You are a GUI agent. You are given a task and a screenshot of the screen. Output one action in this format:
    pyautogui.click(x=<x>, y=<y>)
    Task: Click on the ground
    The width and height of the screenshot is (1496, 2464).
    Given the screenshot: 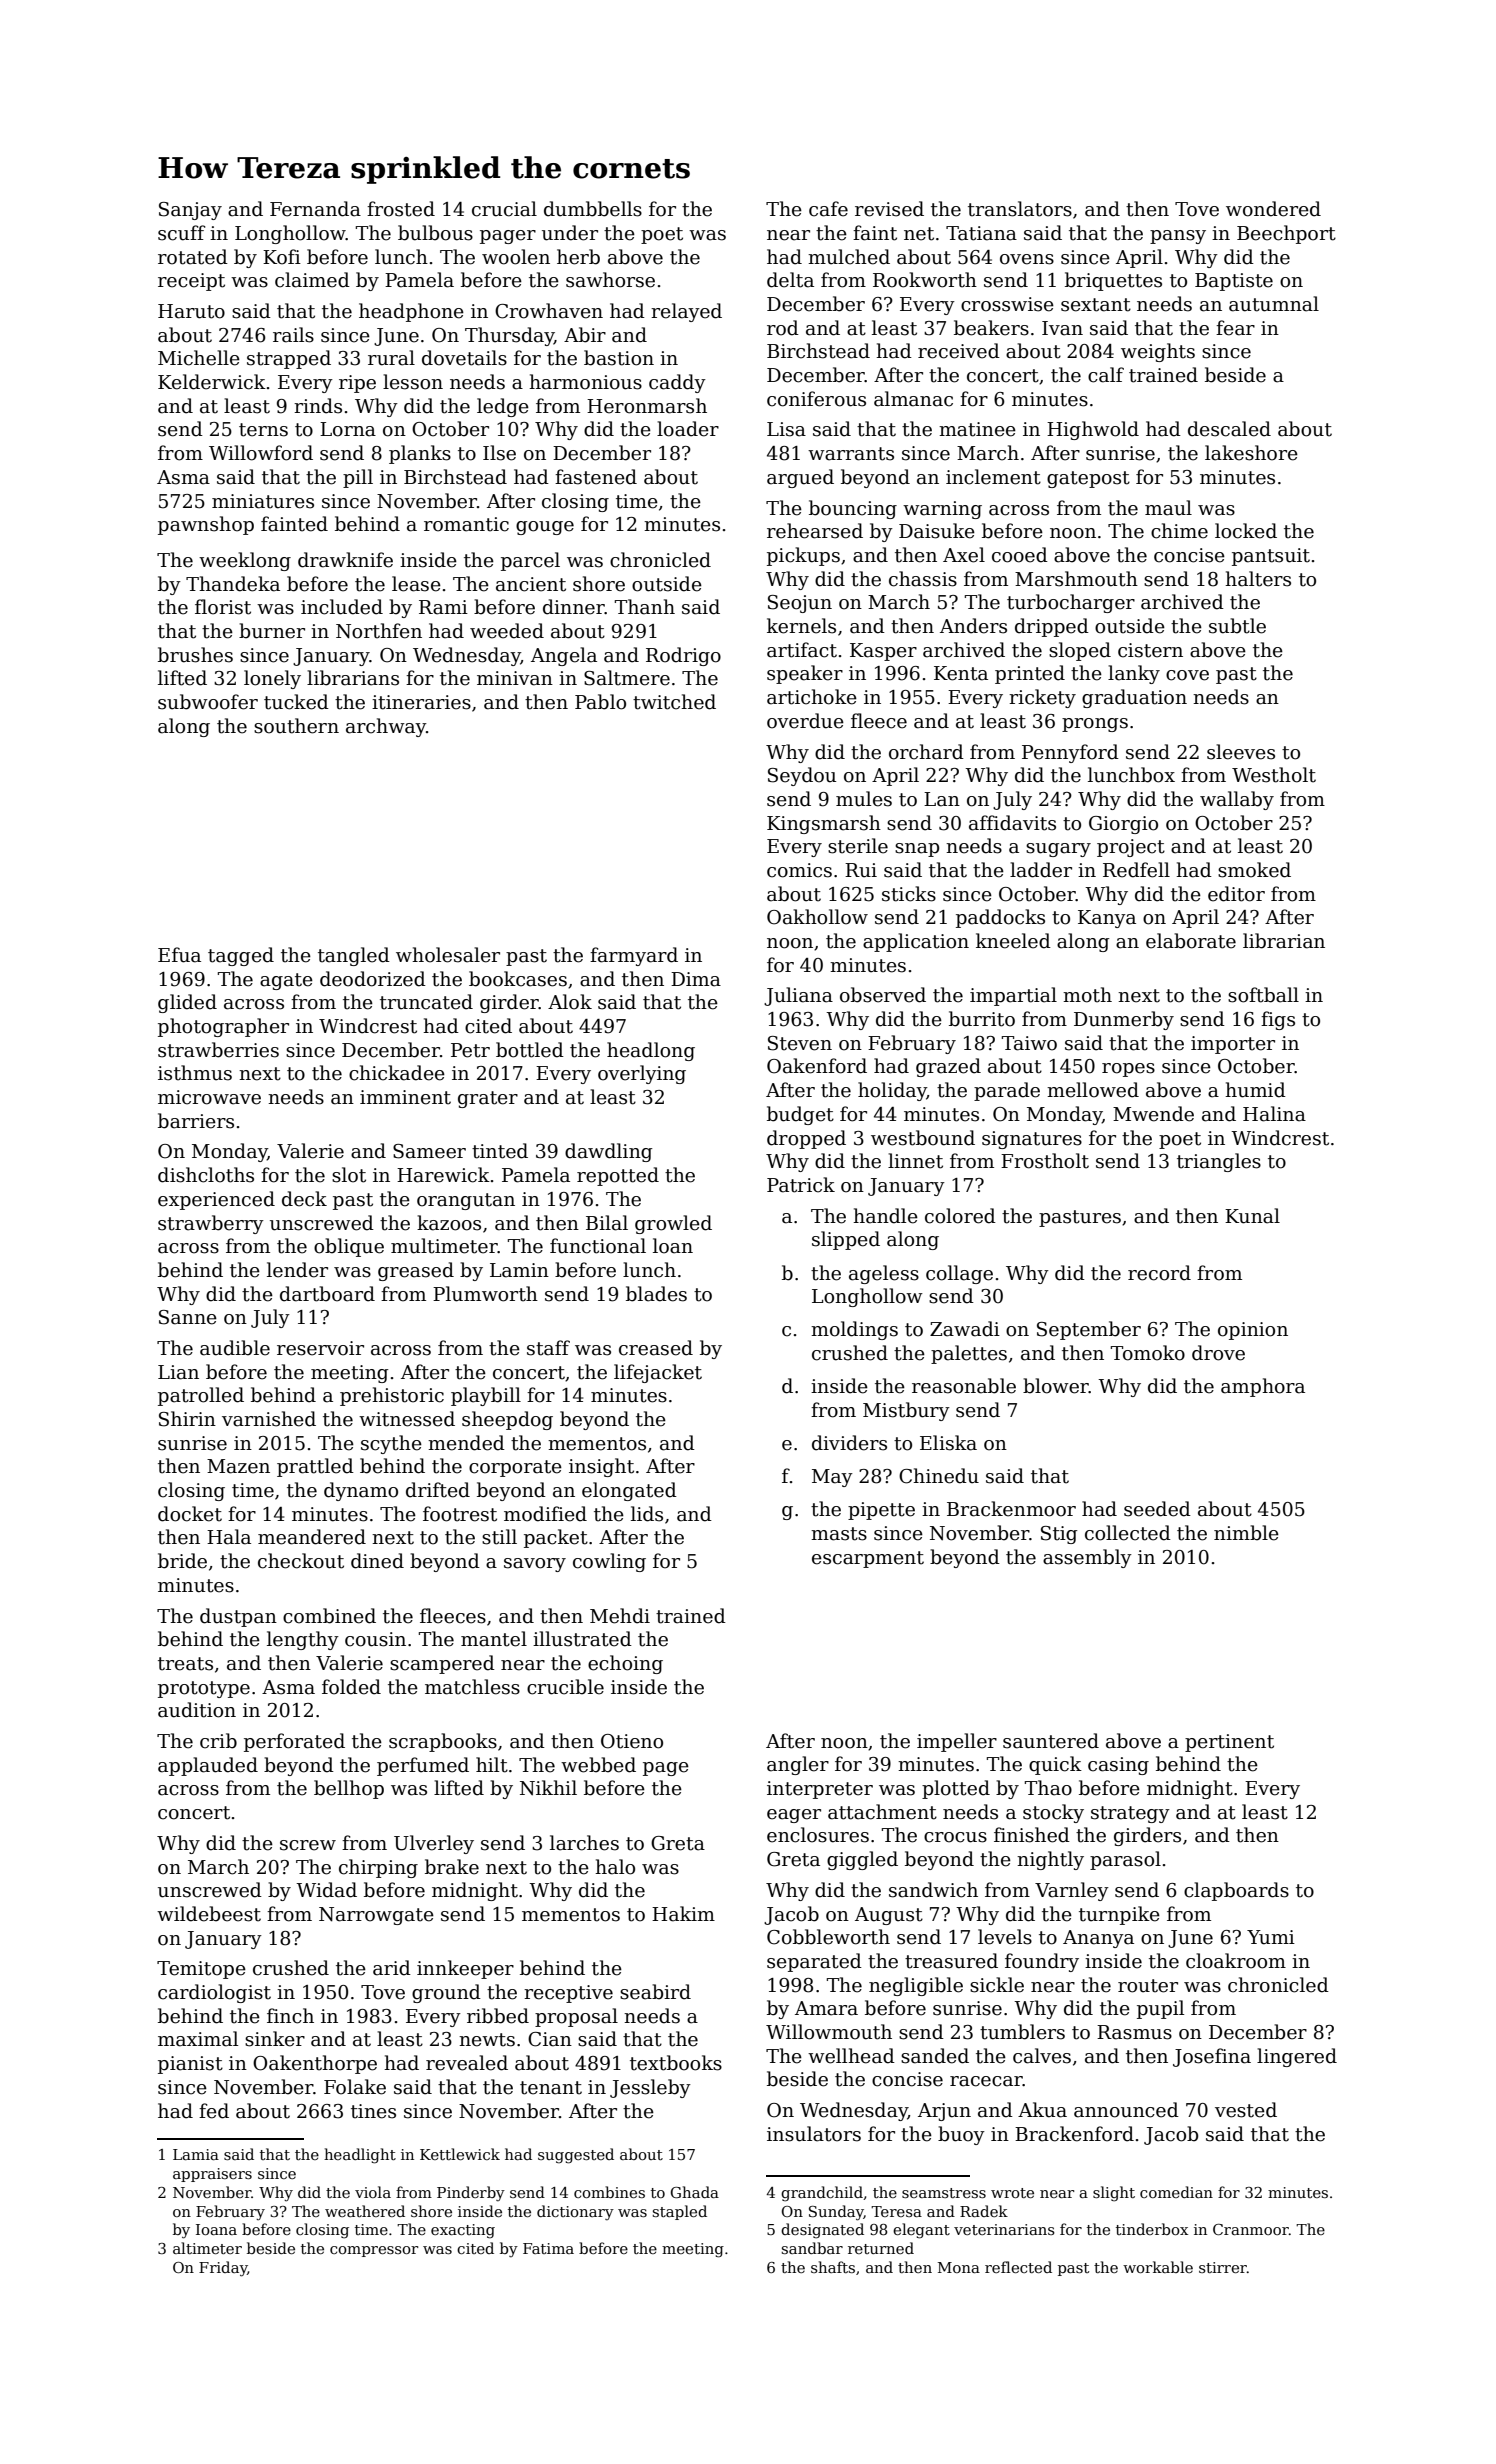 What is the action you would take?
    pyautogui.click(x=446, y=1993)
